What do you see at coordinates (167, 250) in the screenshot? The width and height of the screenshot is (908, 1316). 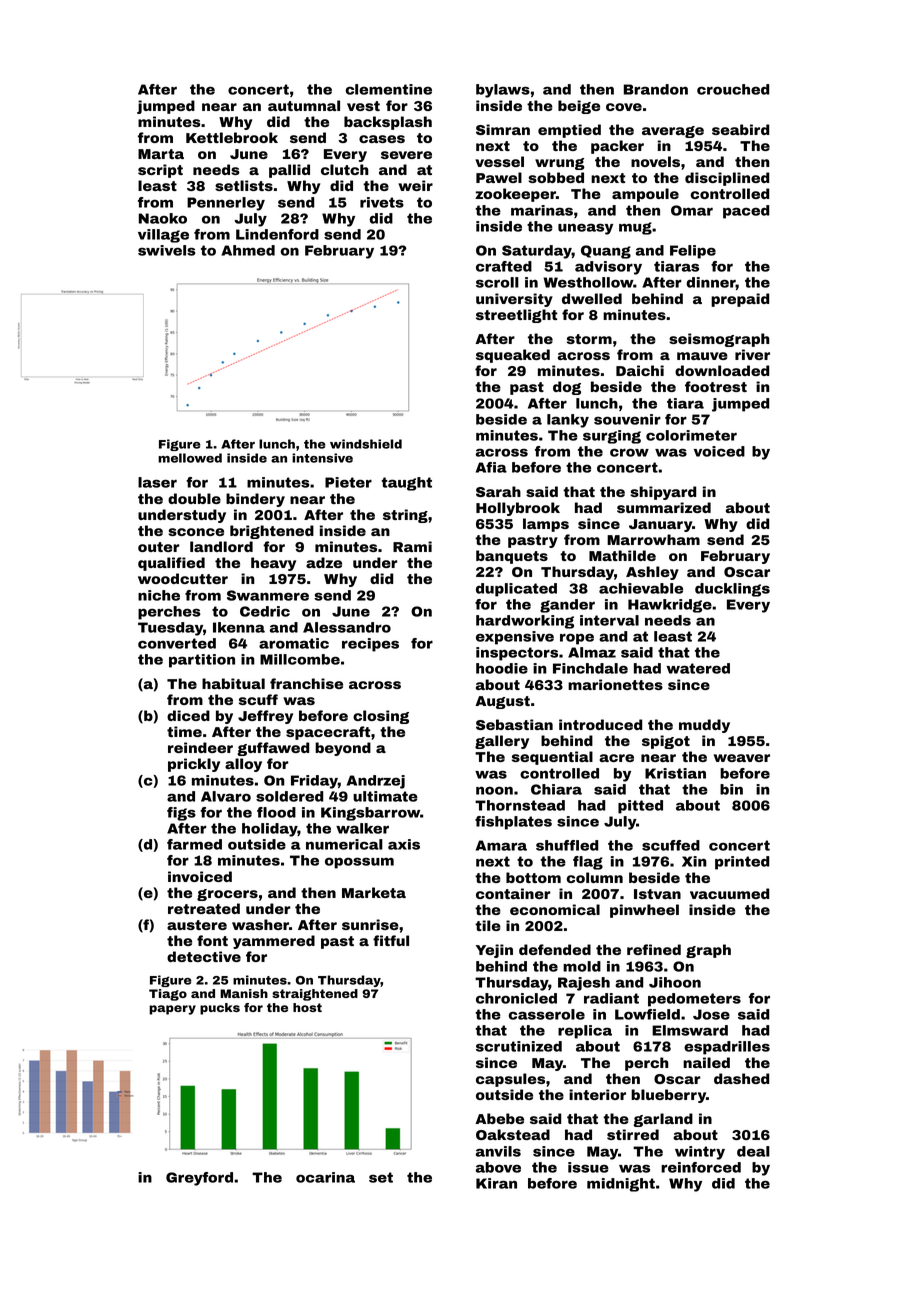 I see `swivels` at bounding box center [167, 250].
